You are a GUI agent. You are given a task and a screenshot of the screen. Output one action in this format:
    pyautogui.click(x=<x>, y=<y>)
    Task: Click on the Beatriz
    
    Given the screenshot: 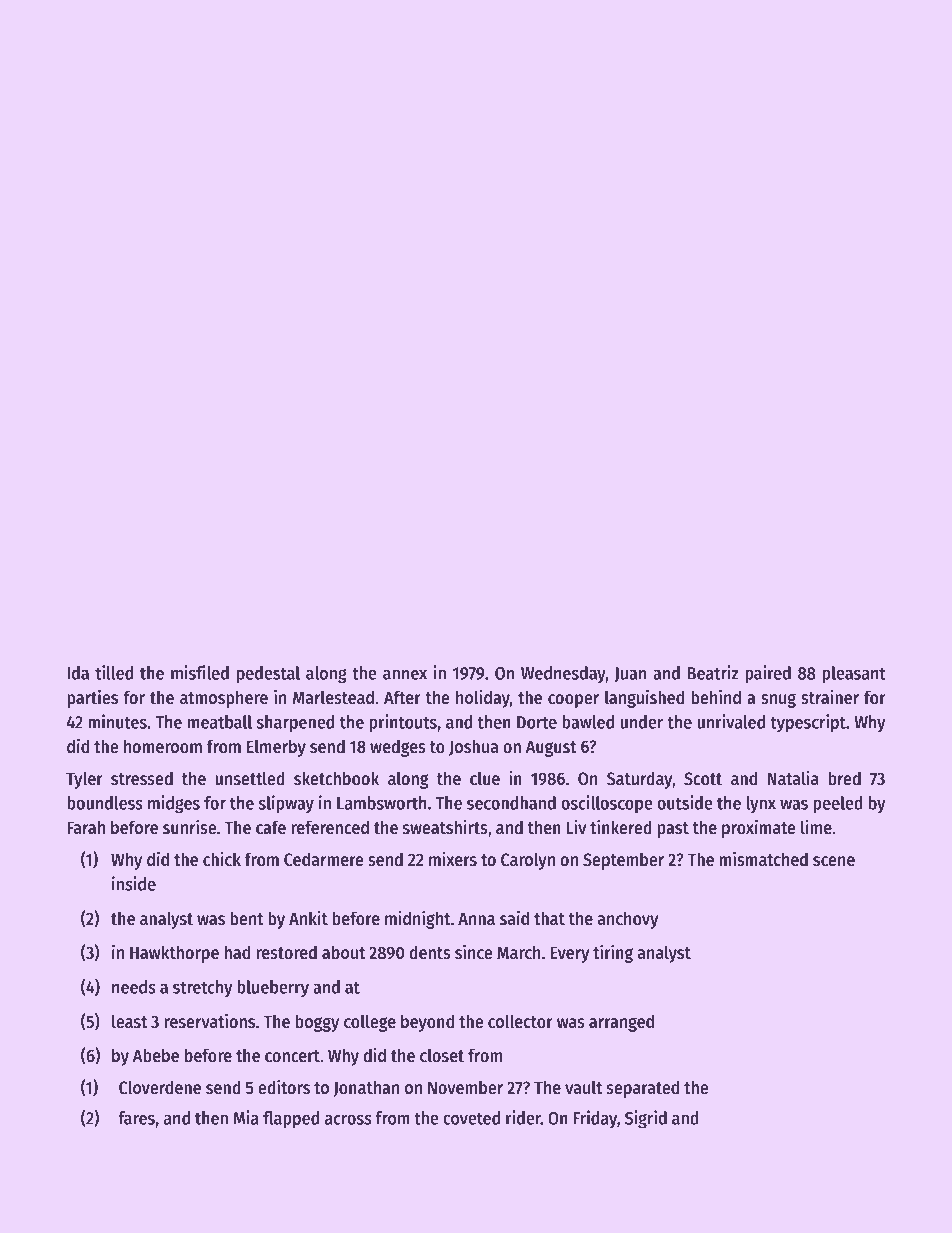 What is the action you would take?
    pyautogui.click(x=712, y=672)
